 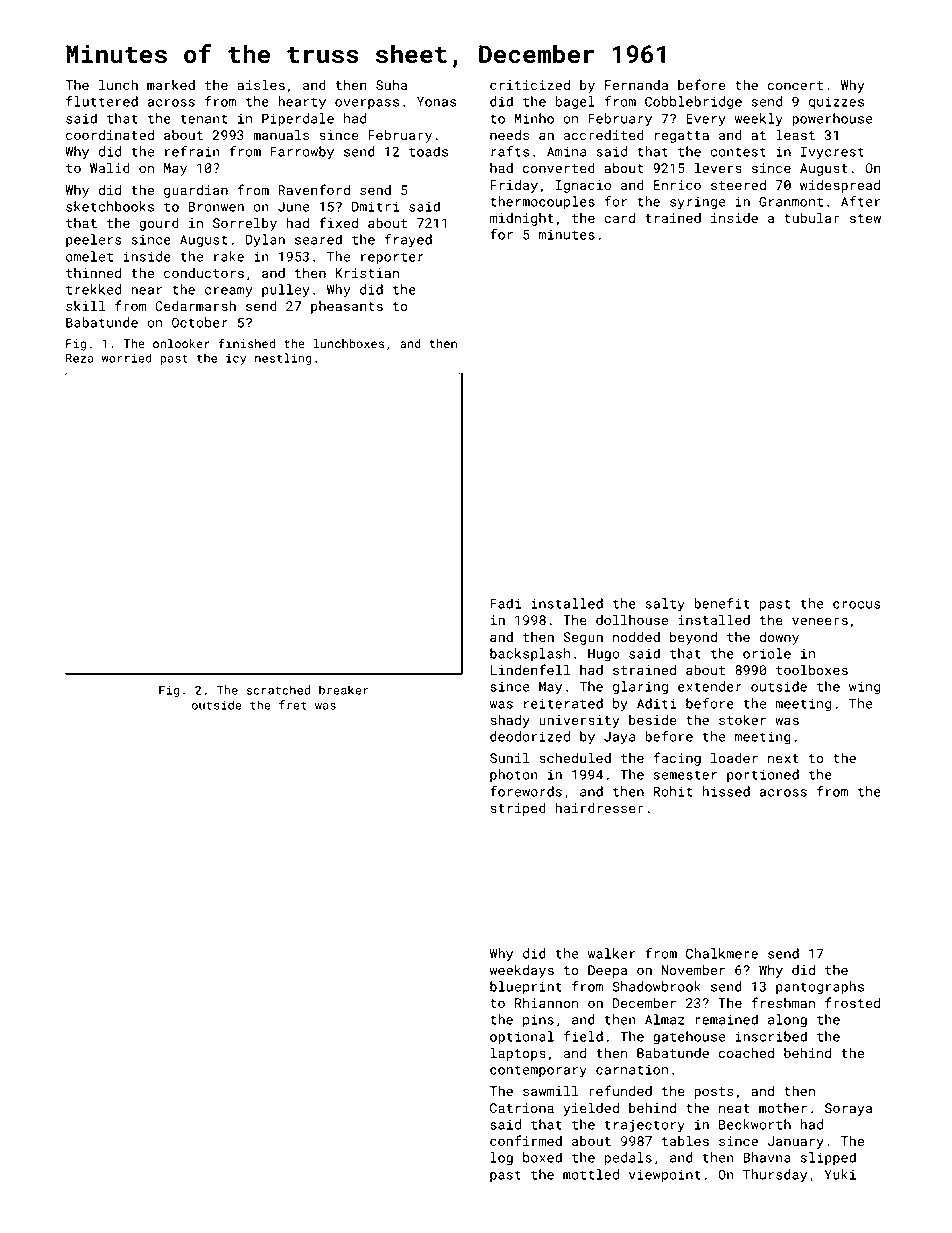 What do you see at coordinates (820, 621) in the screenshot?
I see `veneers` at bounding box center [820, 621].
